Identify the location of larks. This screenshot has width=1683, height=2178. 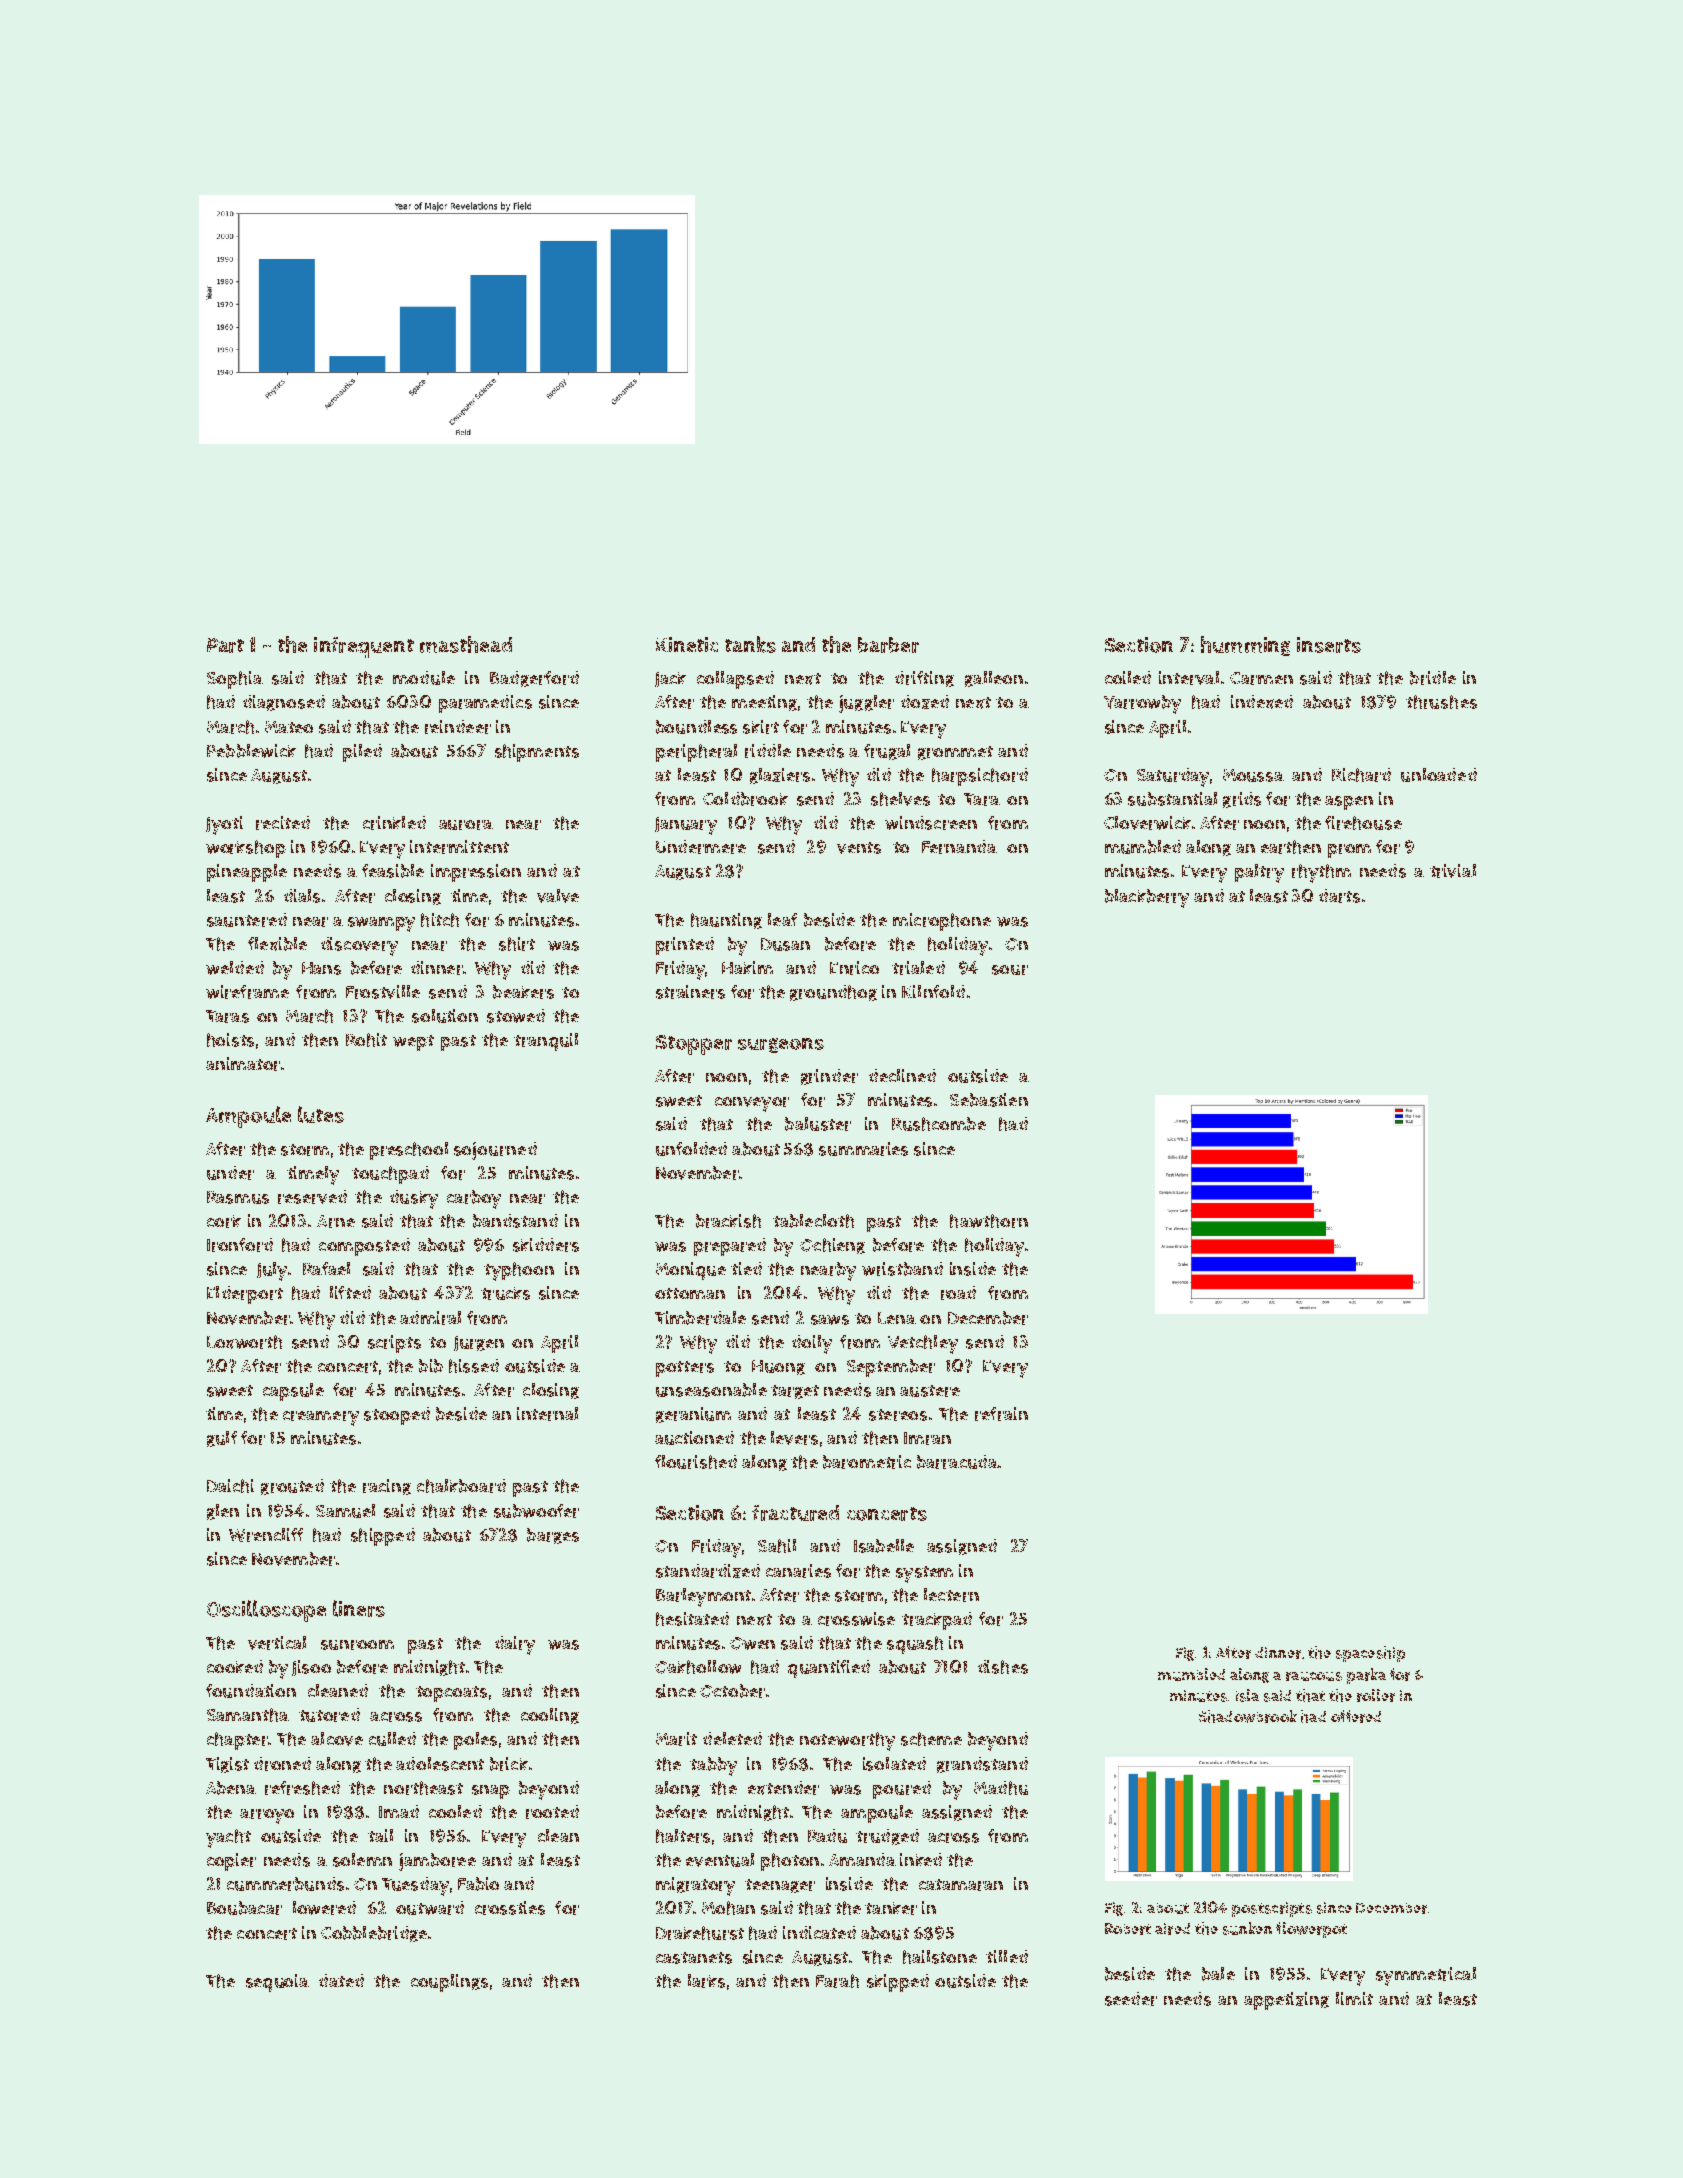
(706, 1981).
